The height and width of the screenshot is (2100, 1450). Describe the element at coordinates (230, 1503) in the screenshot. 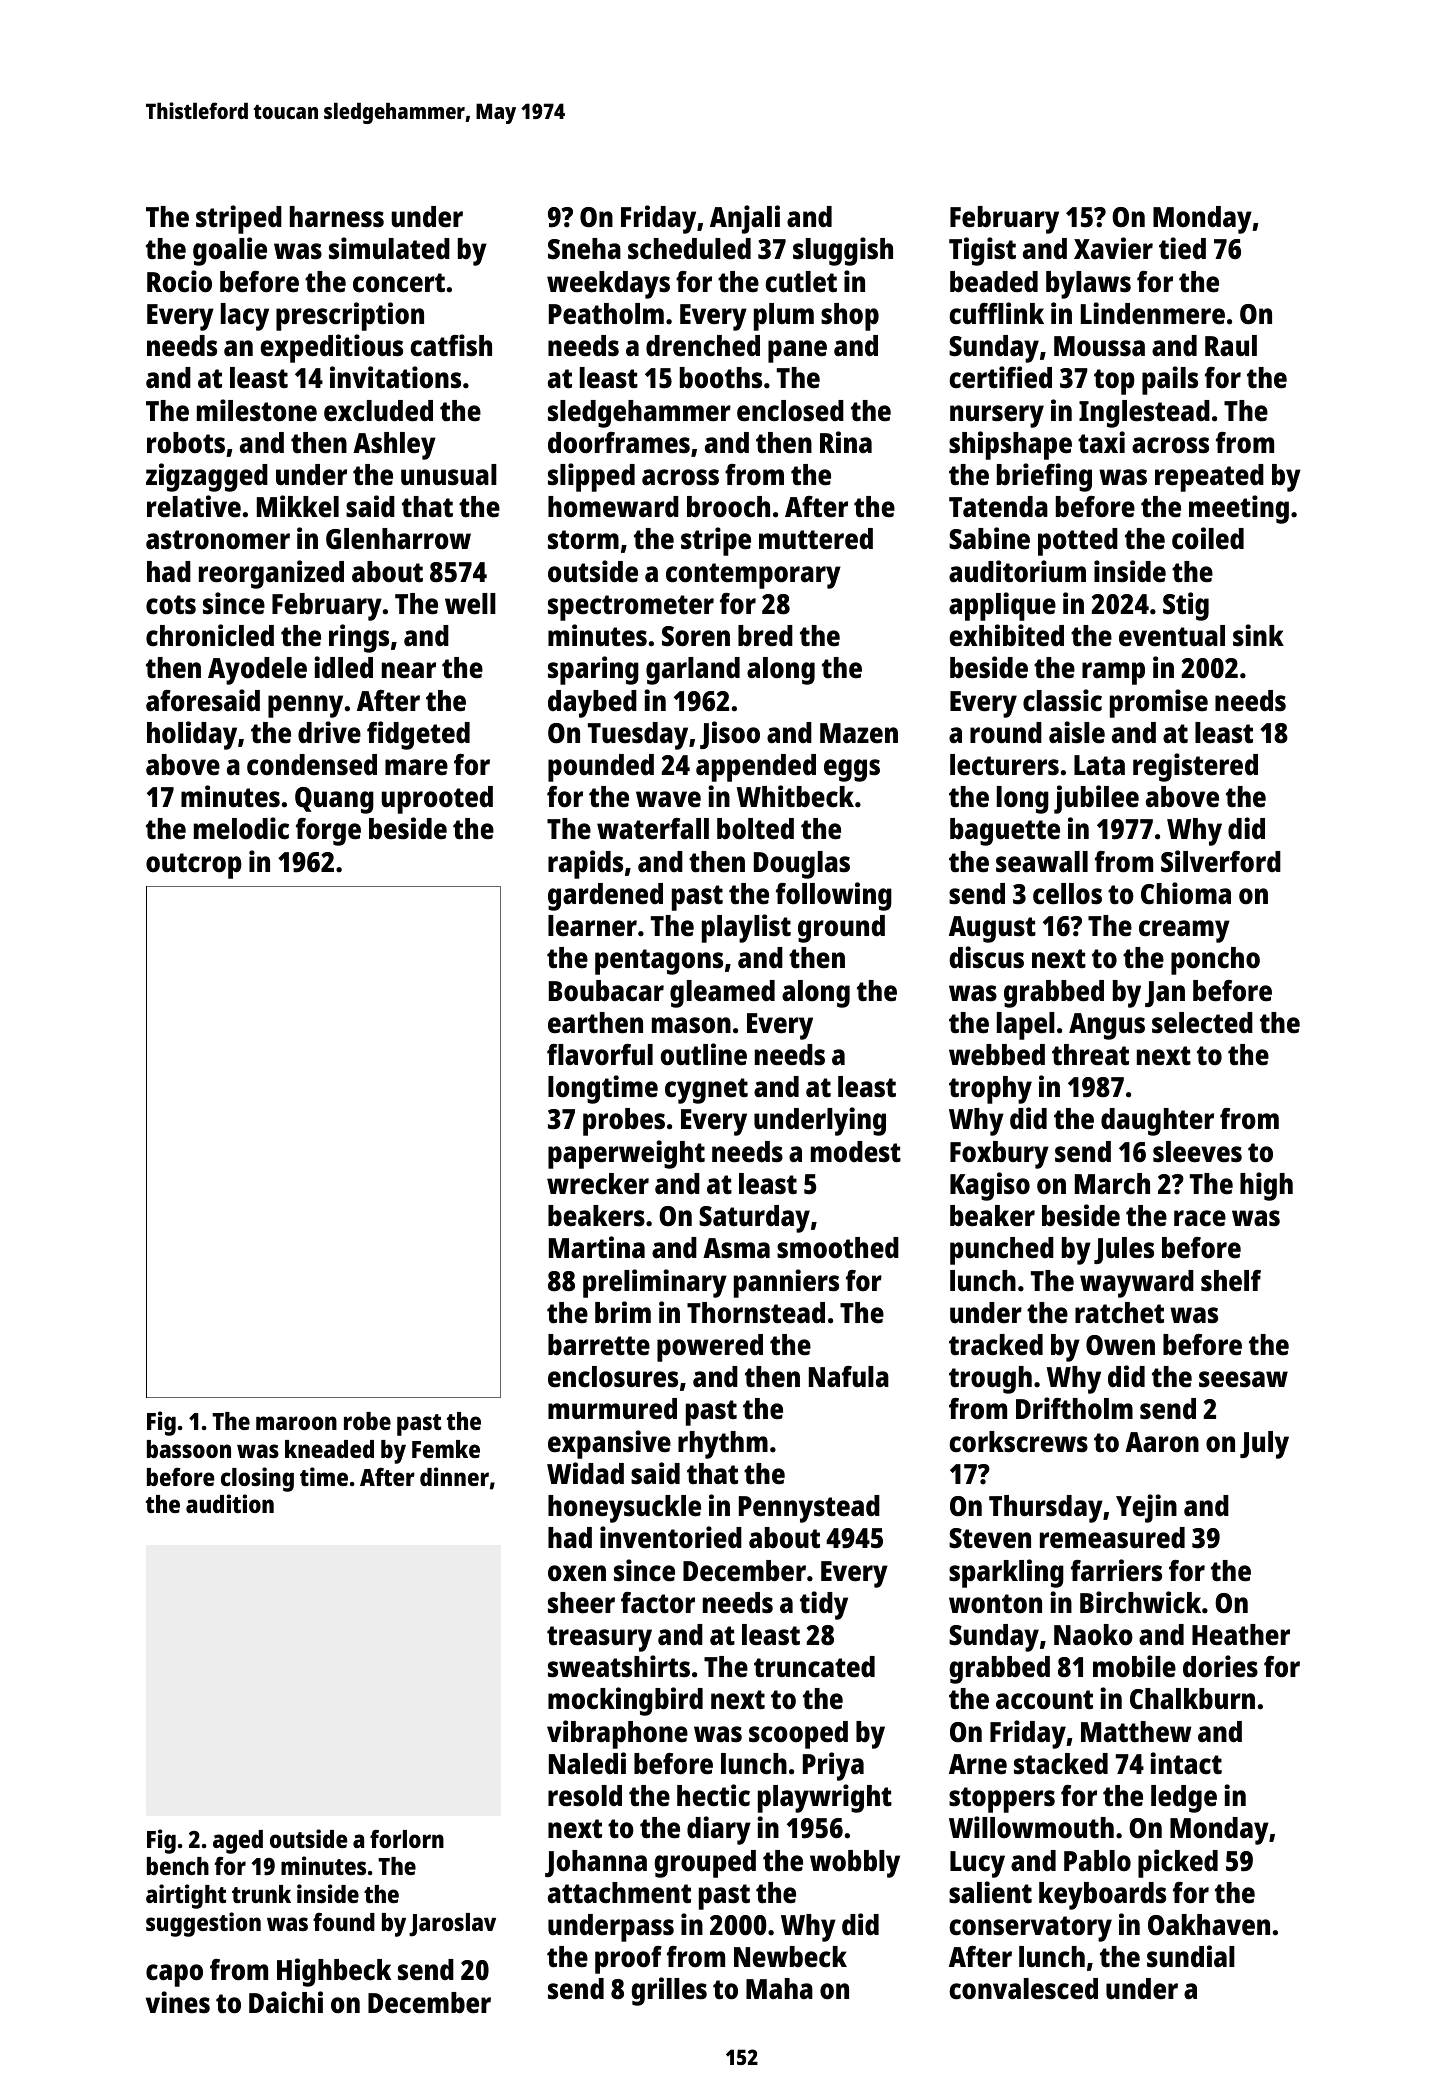

I see `audition` at that location.
